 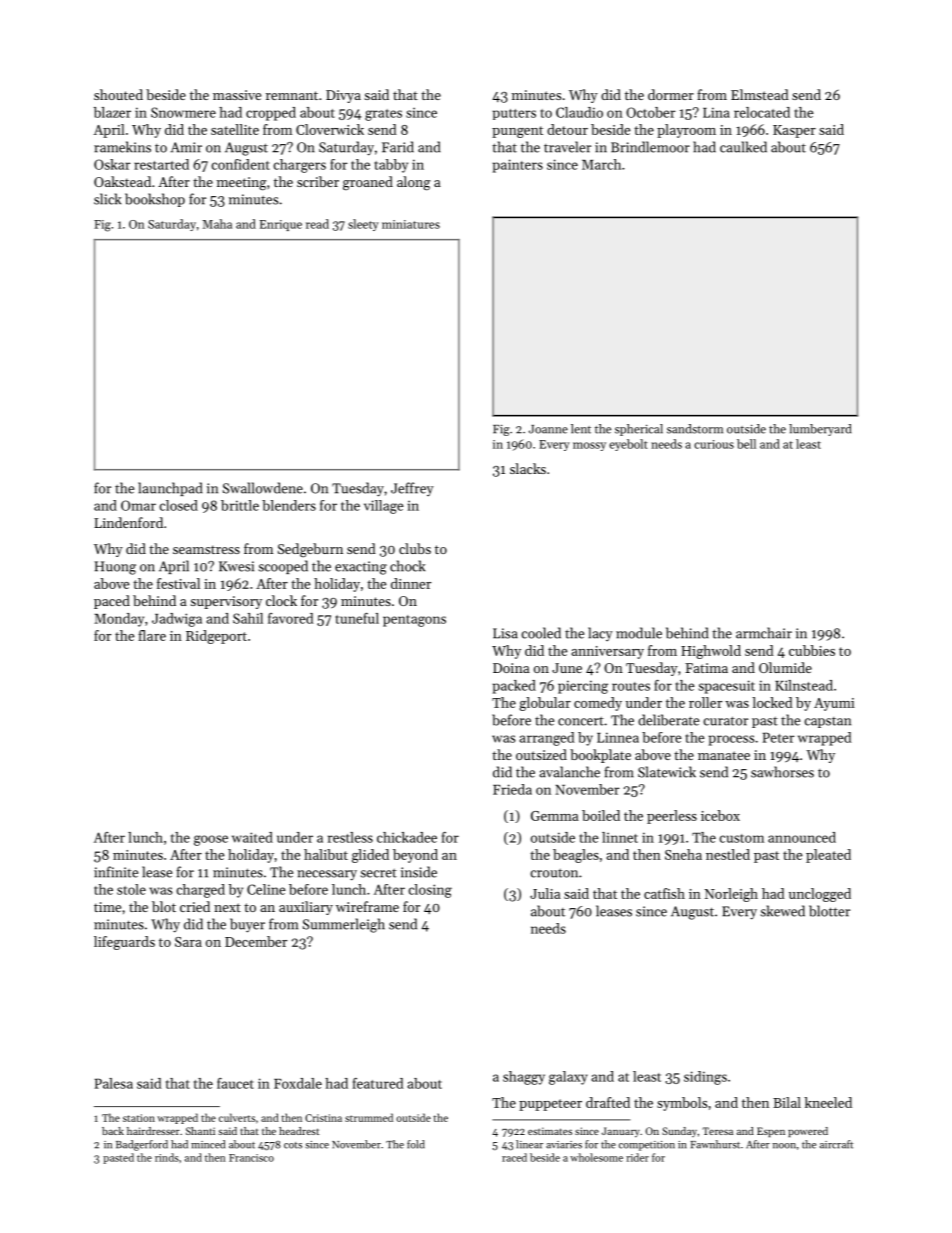 What do you see at coordinates (514, 114) in the image?
I see `putters` at bounding box center [514, 114].
